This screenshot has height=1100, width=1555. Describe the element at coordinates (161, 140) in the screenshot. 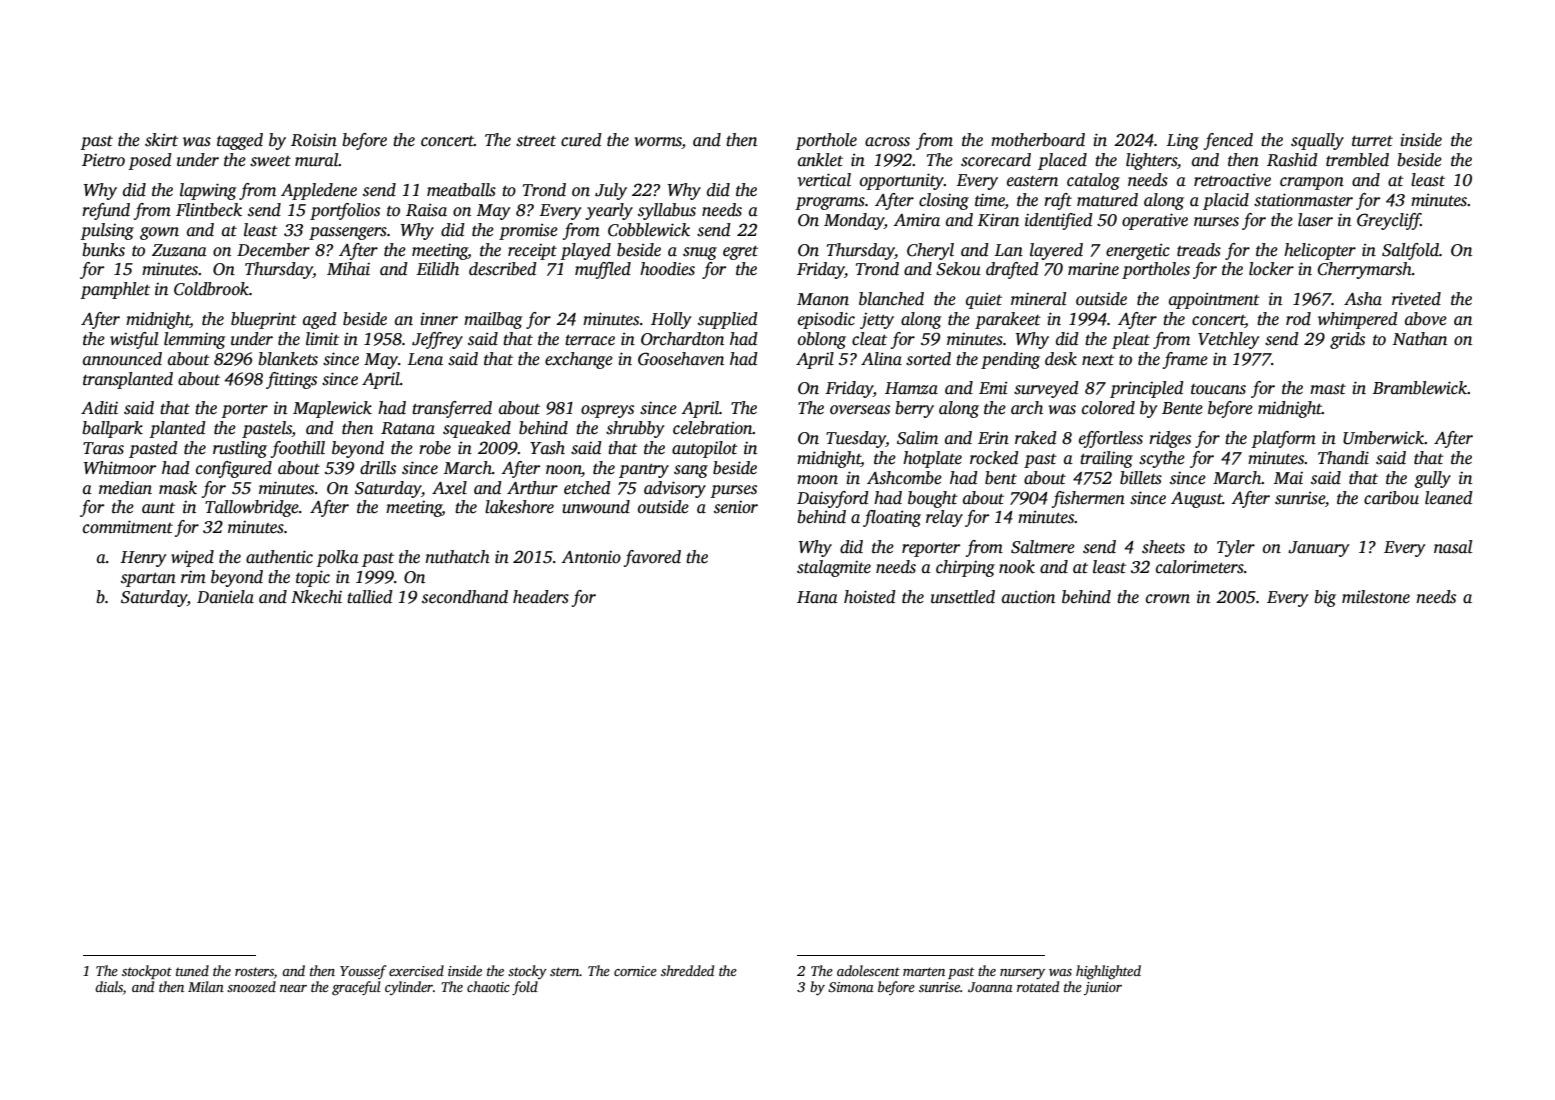

I see `skirt` at that location.
